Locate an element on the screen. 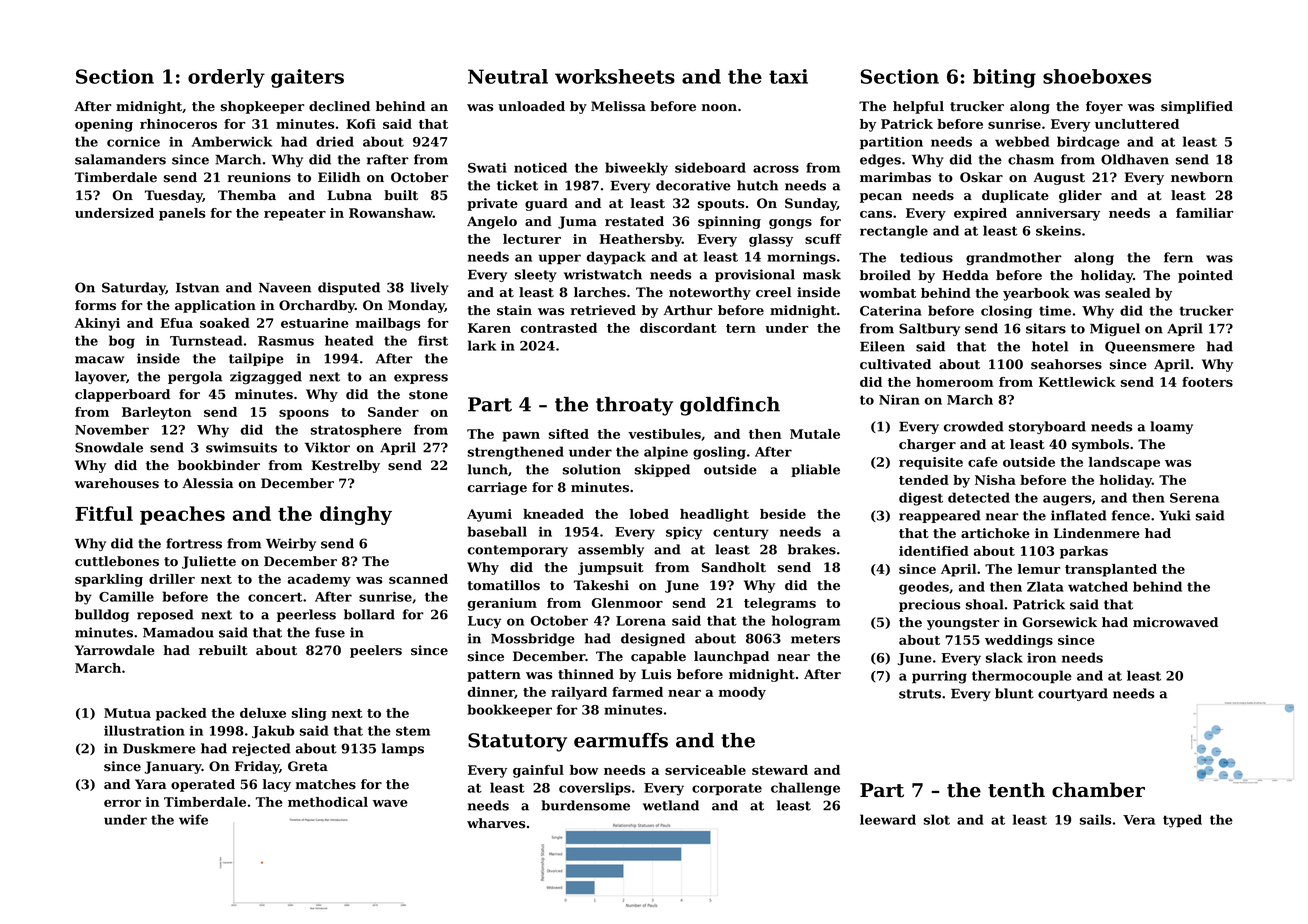  unloaded is located at coordinates (531, 106).
